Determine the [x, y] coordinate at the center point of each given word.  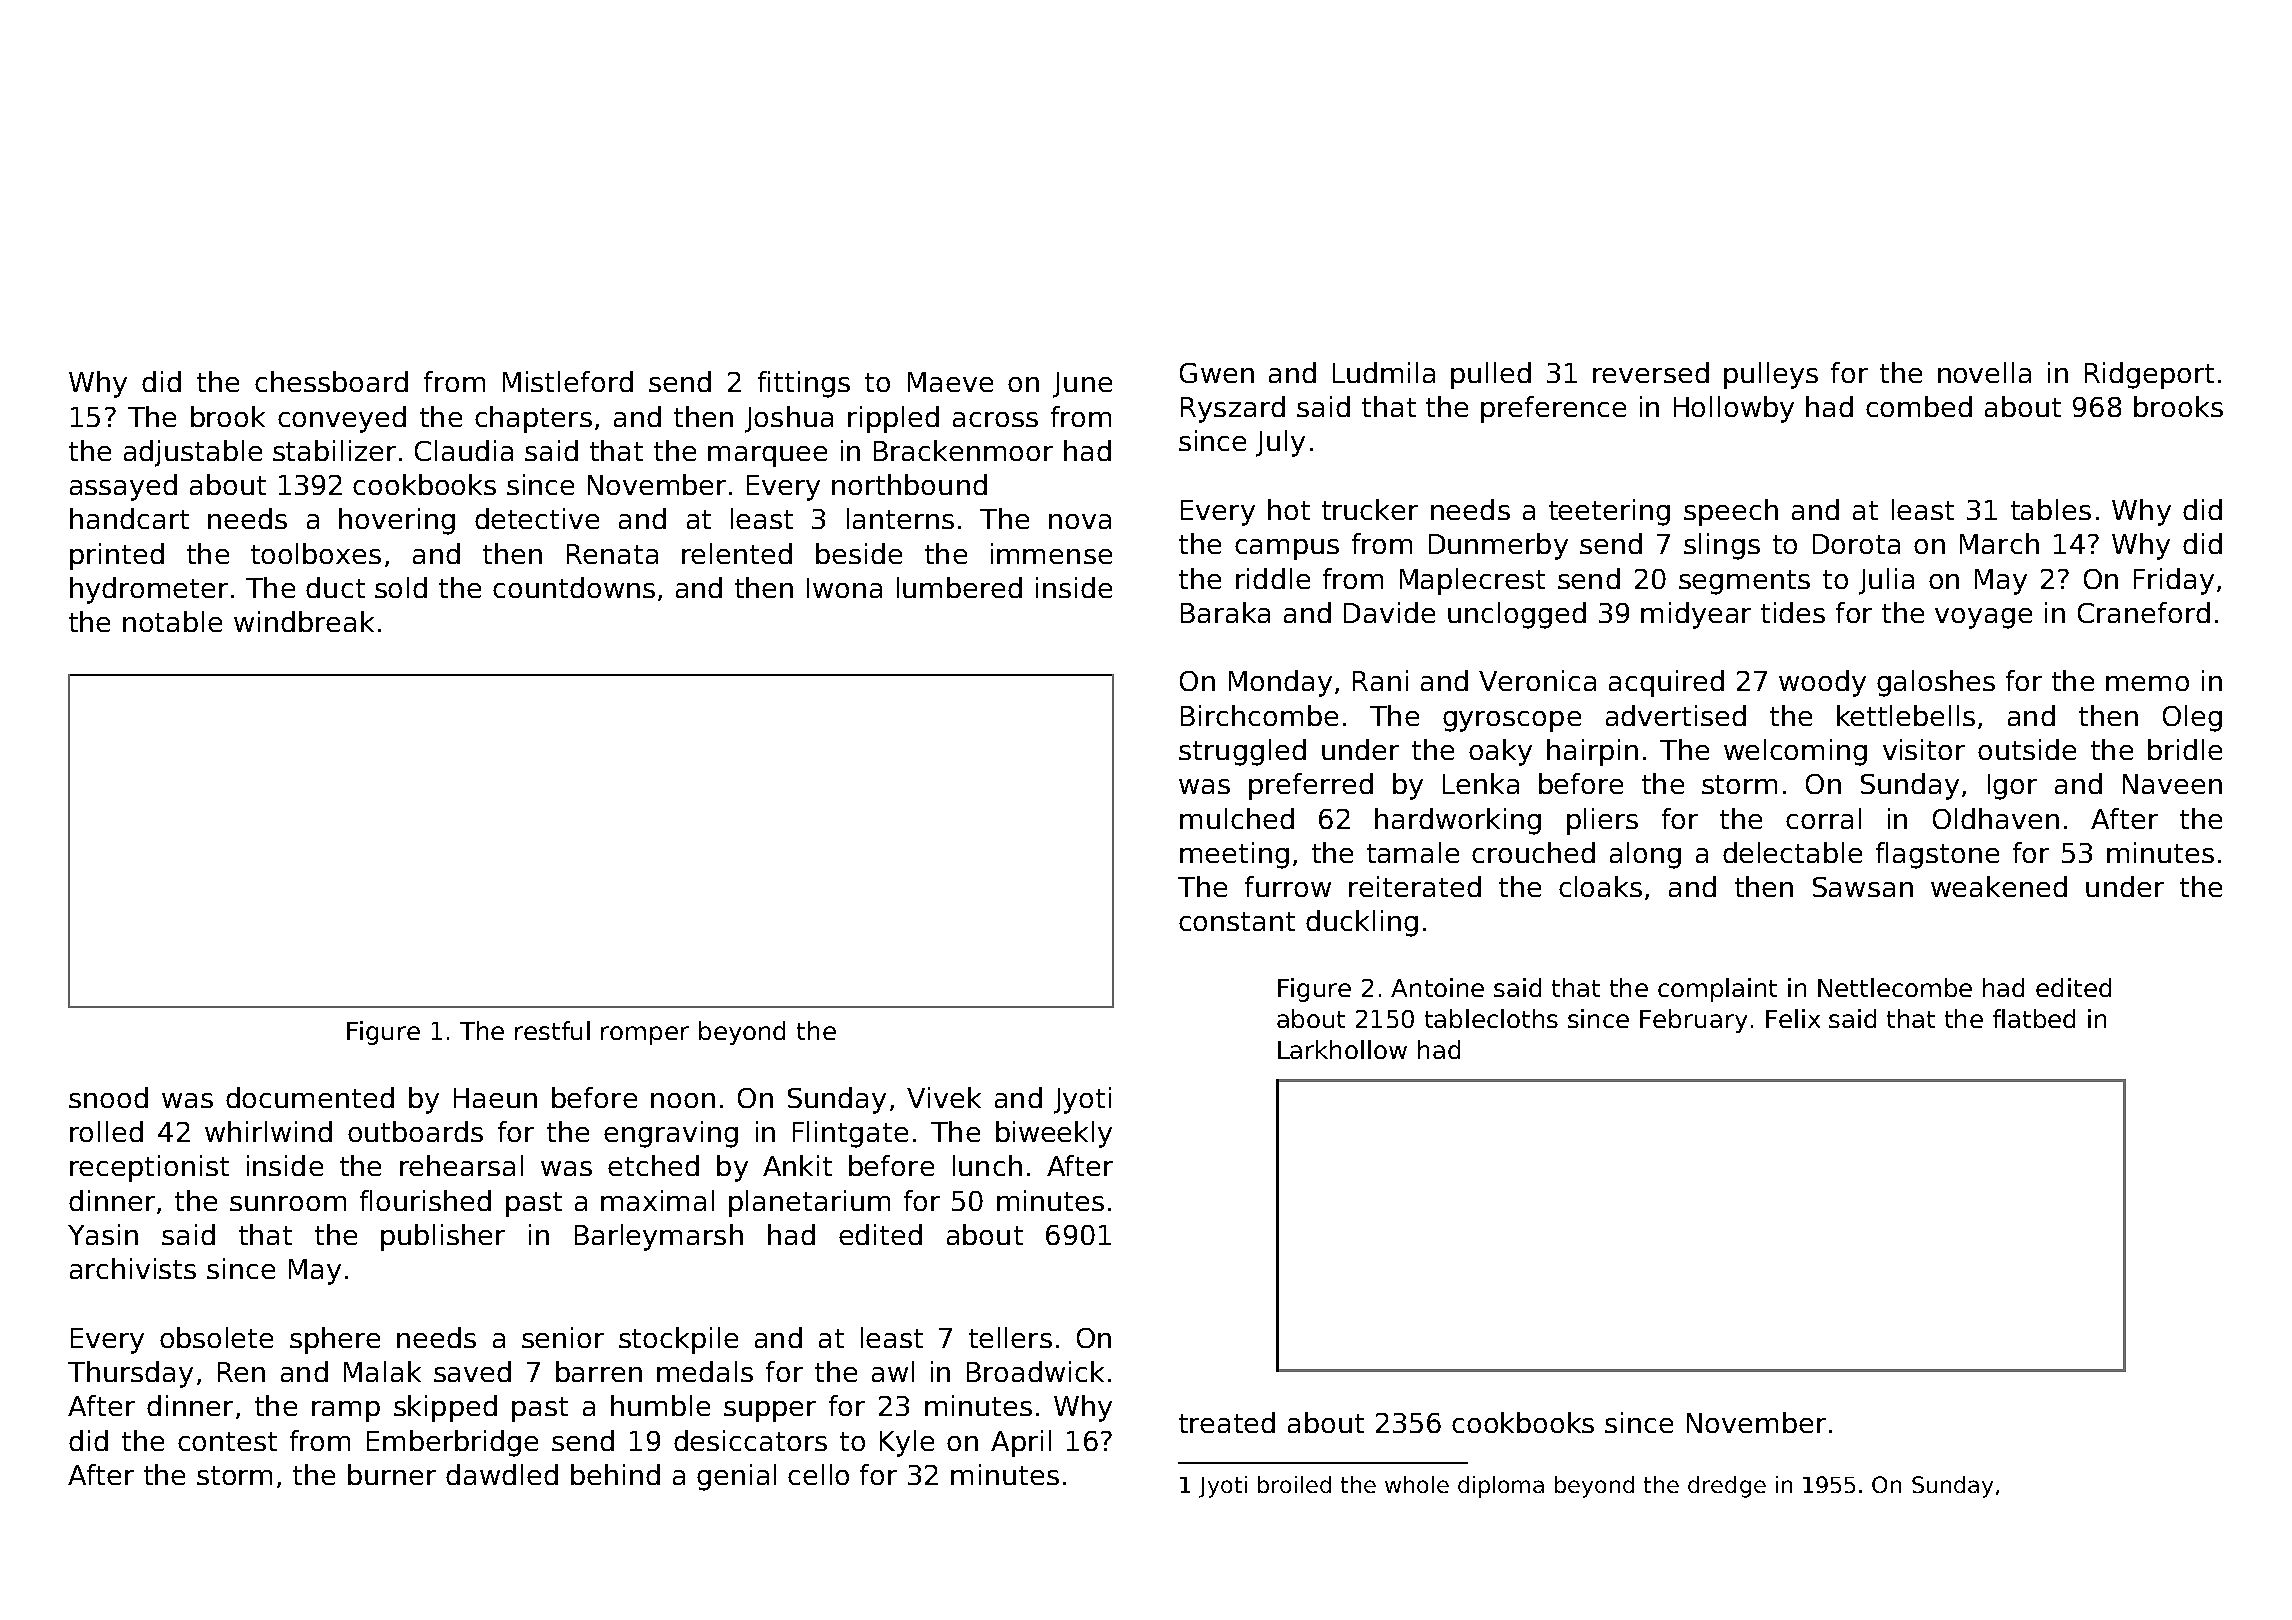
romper [645, 1035]
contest [227, 1441]
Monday [1280, 683]
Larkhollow [1342, 1049]
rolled [106, 1131]
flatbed [2034, 1018]
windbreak [304, 621]
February [1693, 1021]
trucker [1370, 509]
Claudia [464, 450]
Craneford [2144, 612]
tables [2051, 509]
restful [552, 1030]
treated [1227, 1422]
